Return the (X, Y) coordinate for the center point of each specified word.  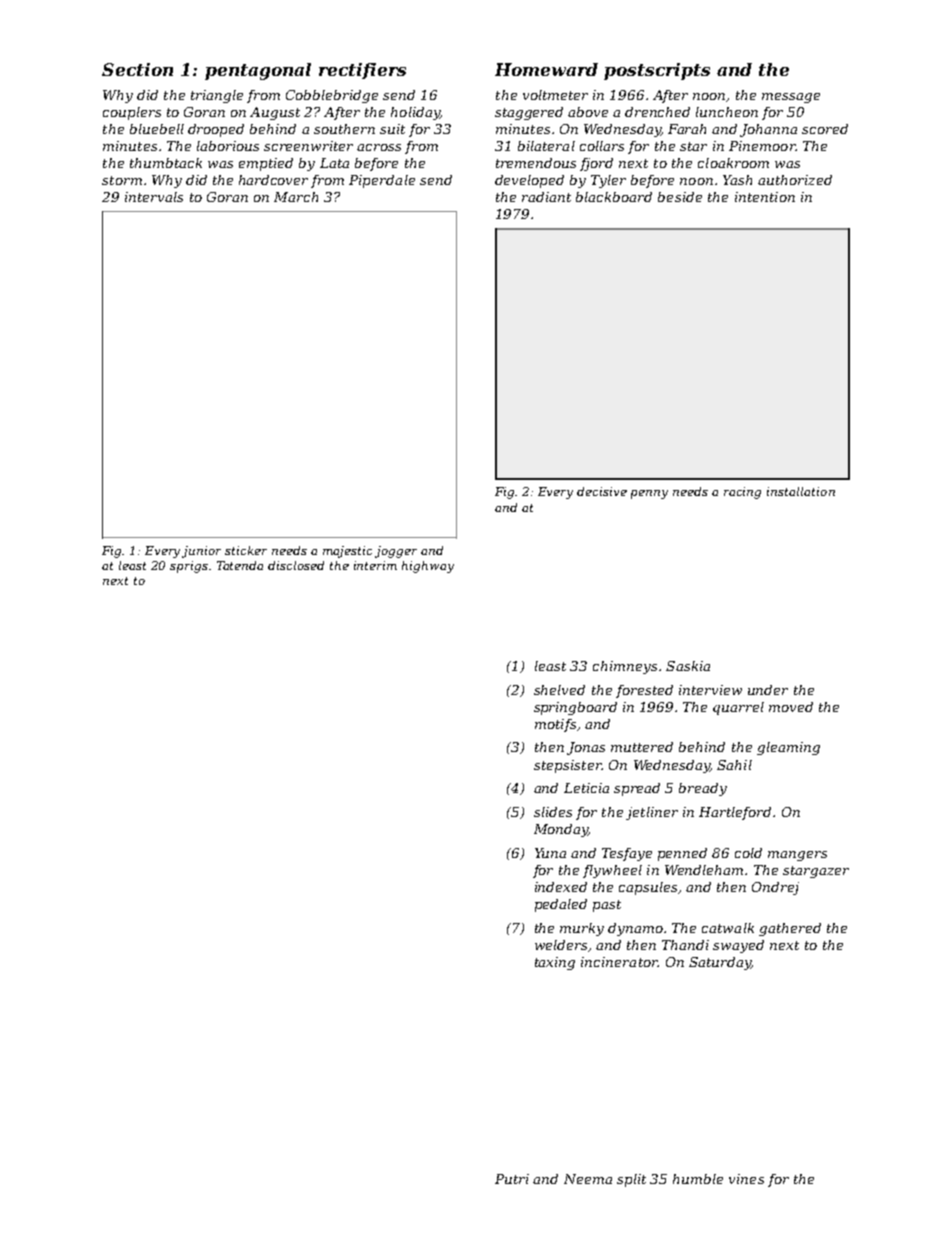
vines (746, 1179)
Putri (512, 1179)
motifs (555, 725)
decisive (602, 491)
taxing (555, 963)
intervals (154, 197)
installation (801, 491)
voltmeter (555, 95)
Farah (687, 129)
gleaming (788, 748)
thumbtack (166, 163)
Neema (588, 1179)
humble (698, 1179)
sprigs (189, 567)
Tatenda (240, 565)
